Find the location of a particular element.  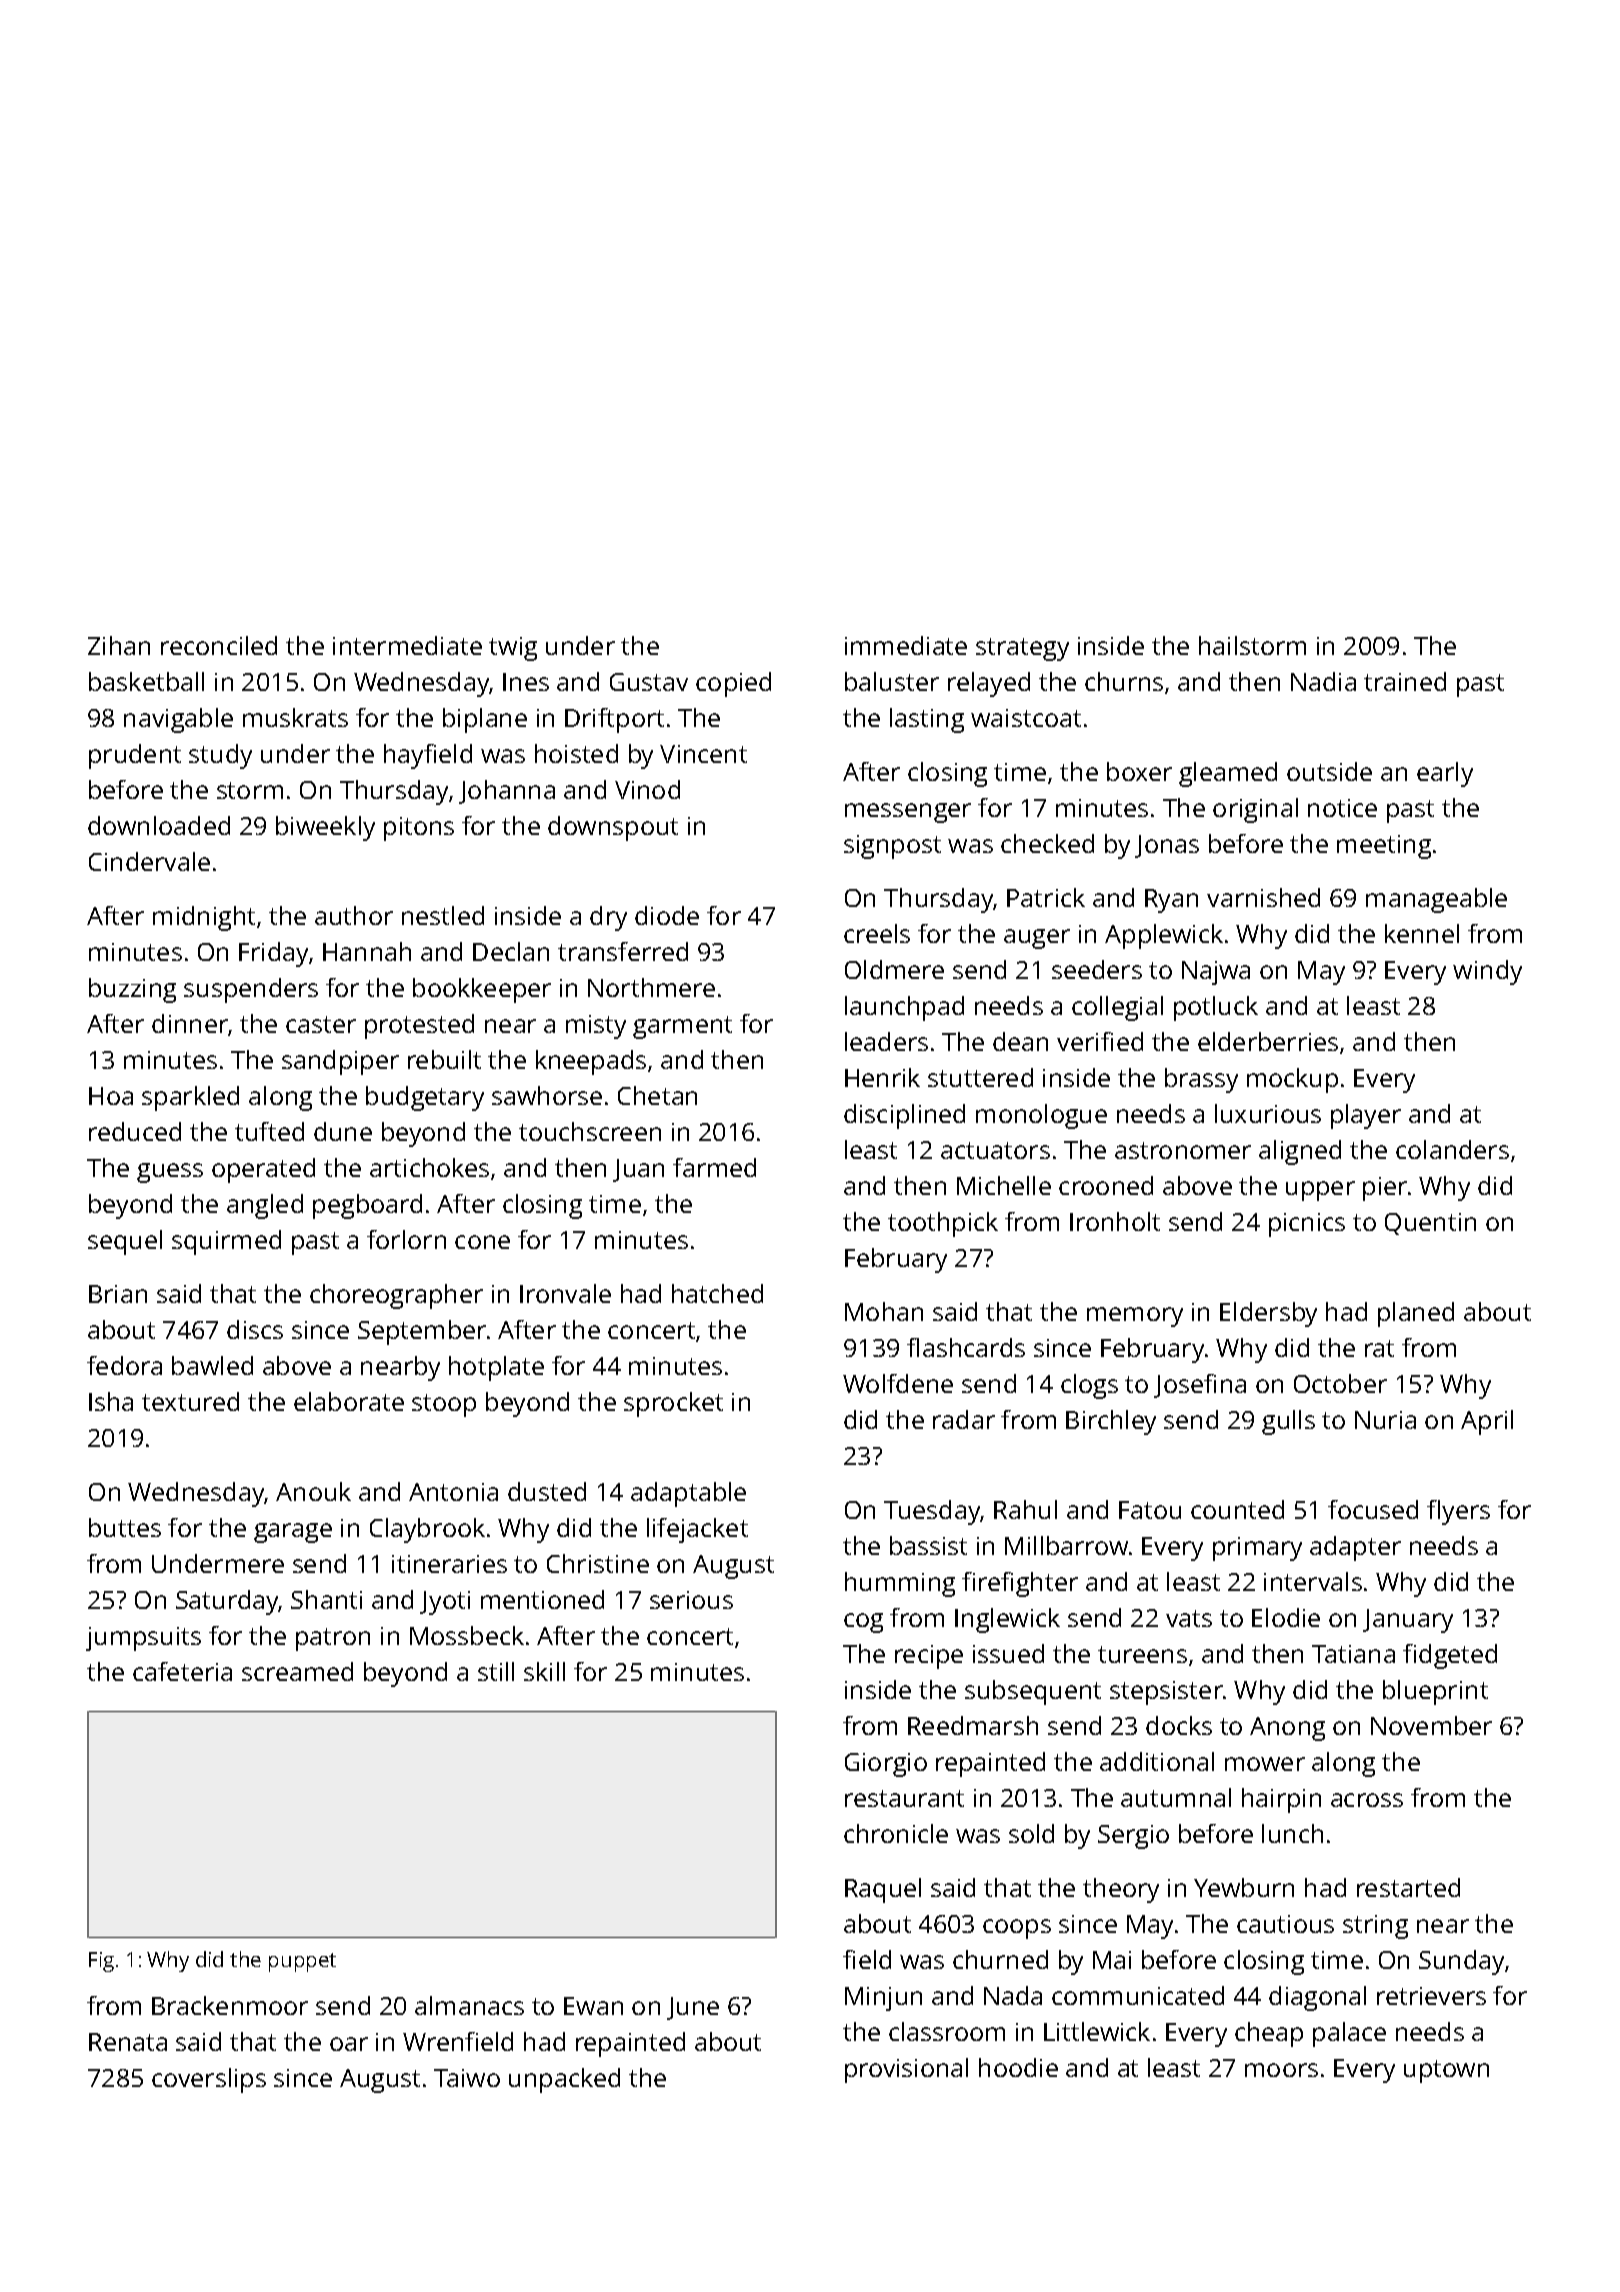

moors is located at coordinates (1281, 2070).
